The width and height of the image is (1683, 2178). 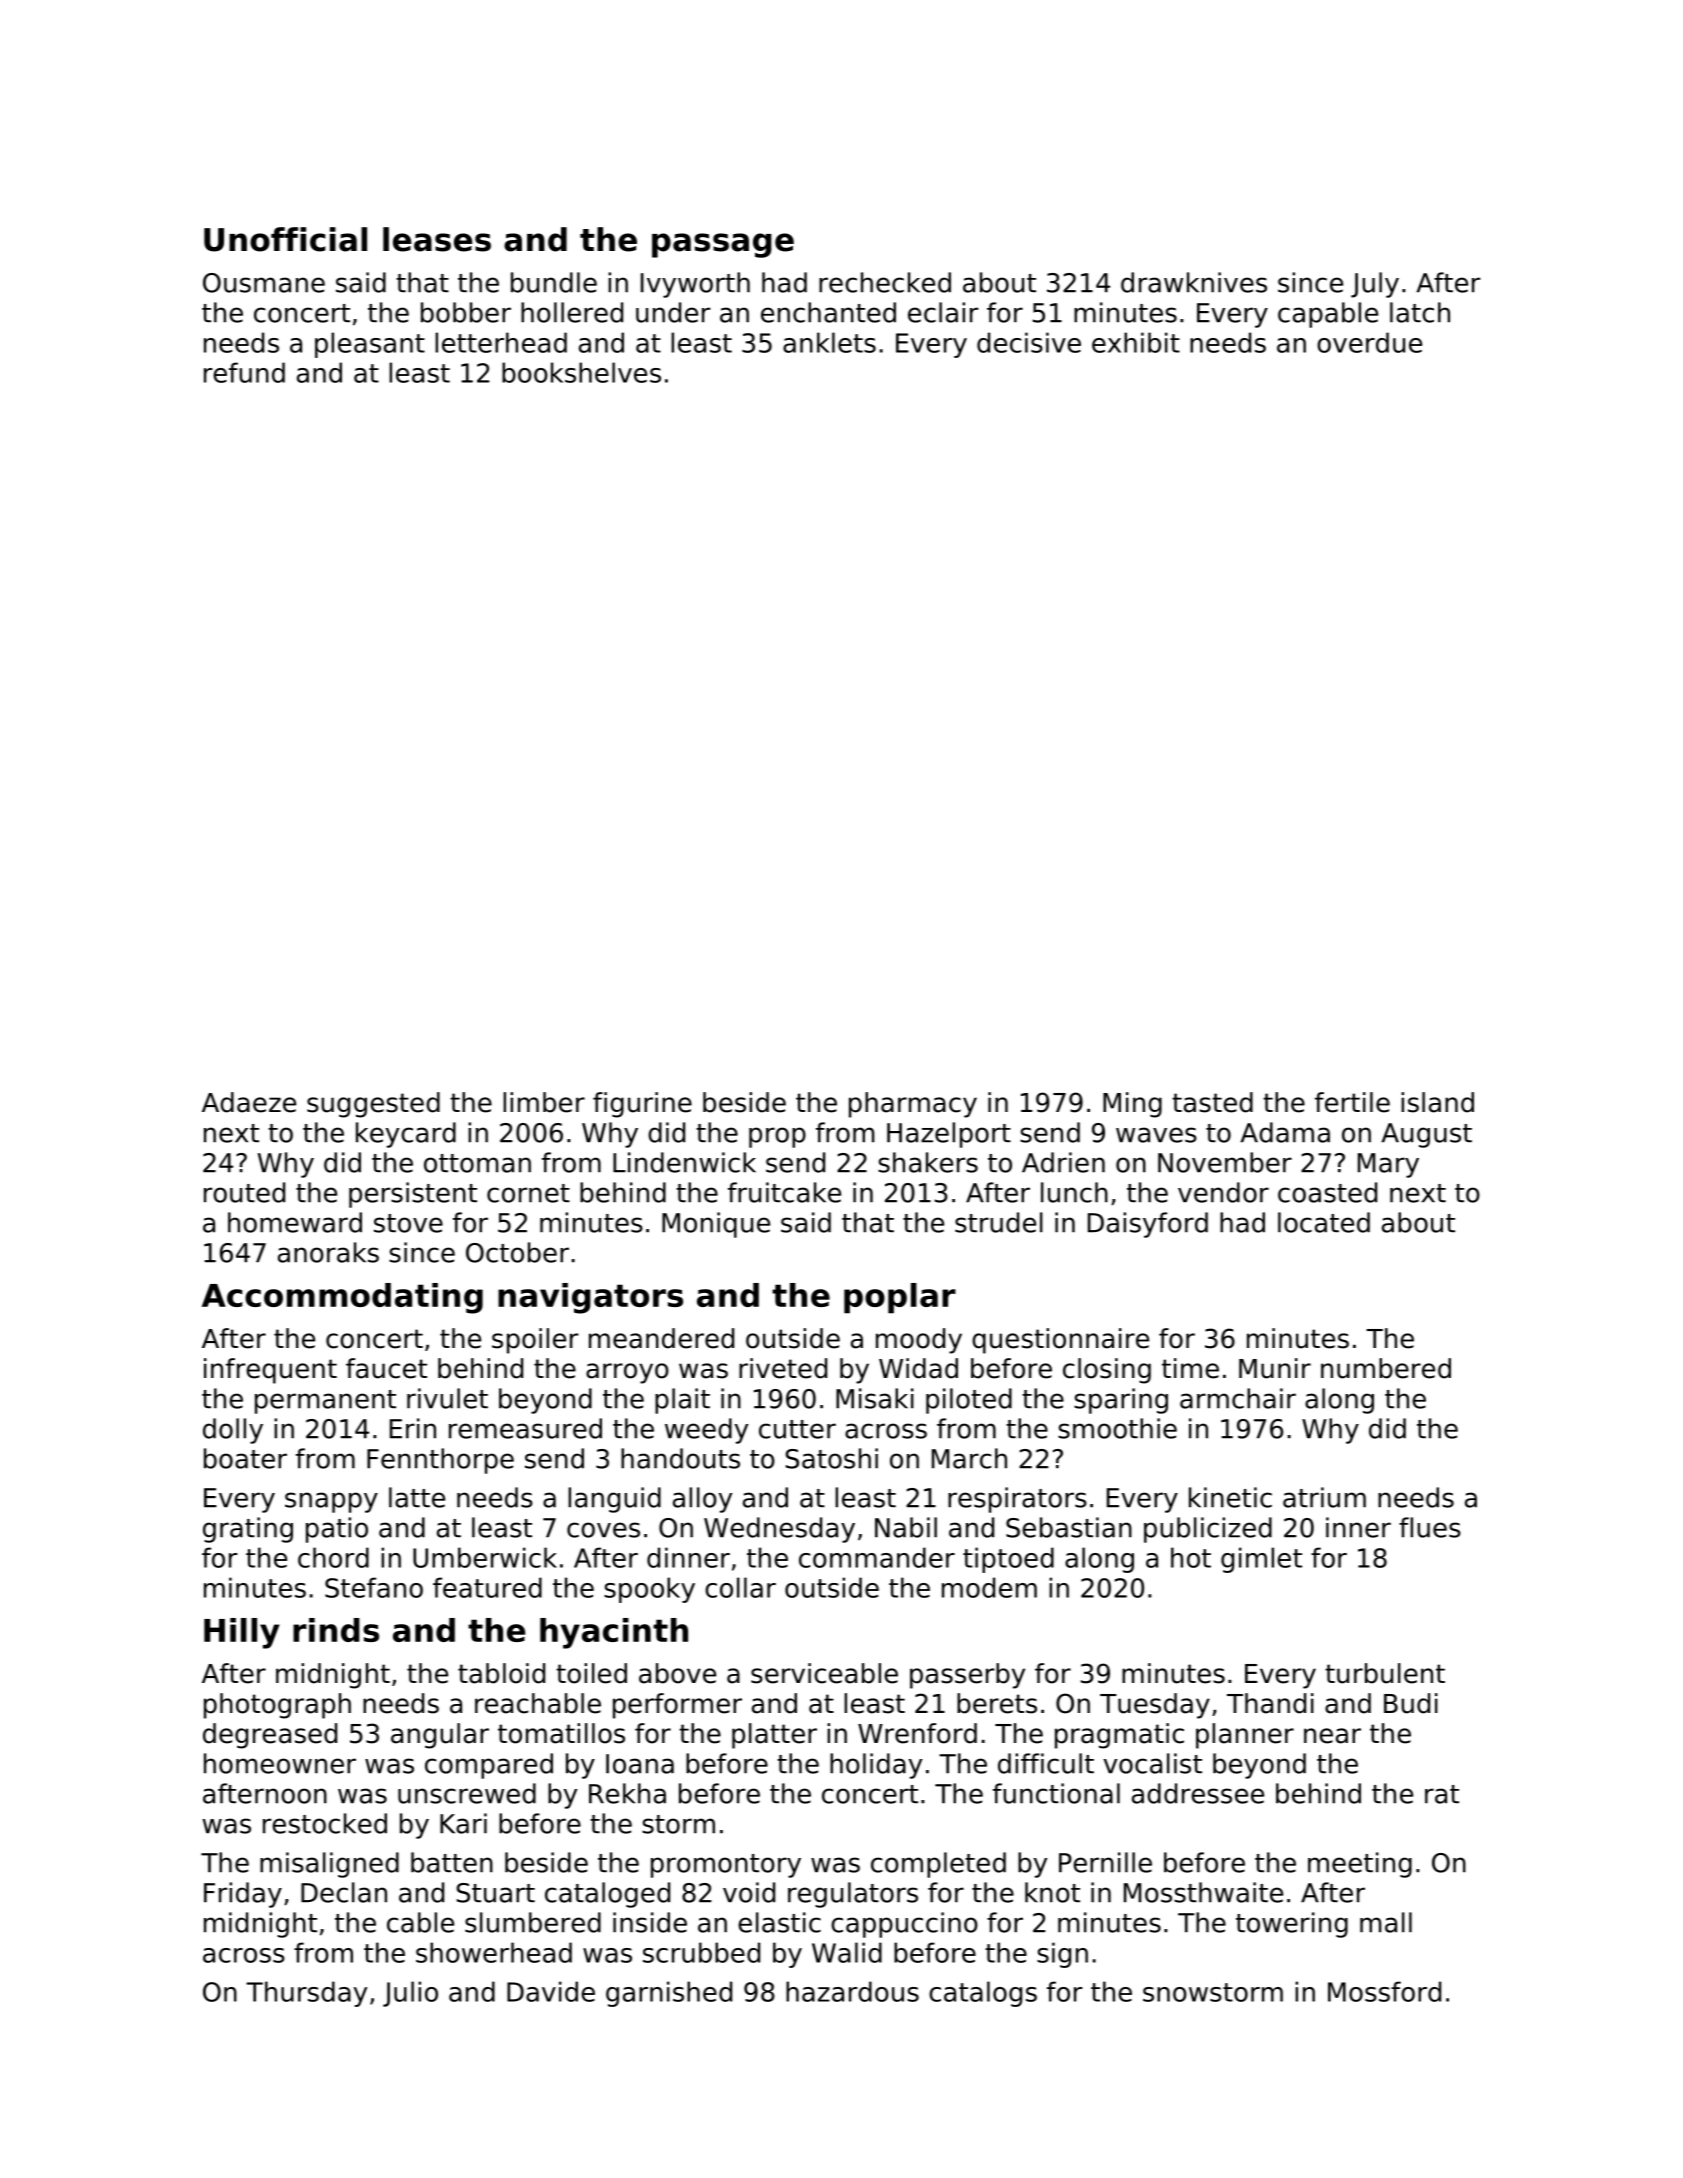 I want to click on flues, so click(x=1430, y=1527).
